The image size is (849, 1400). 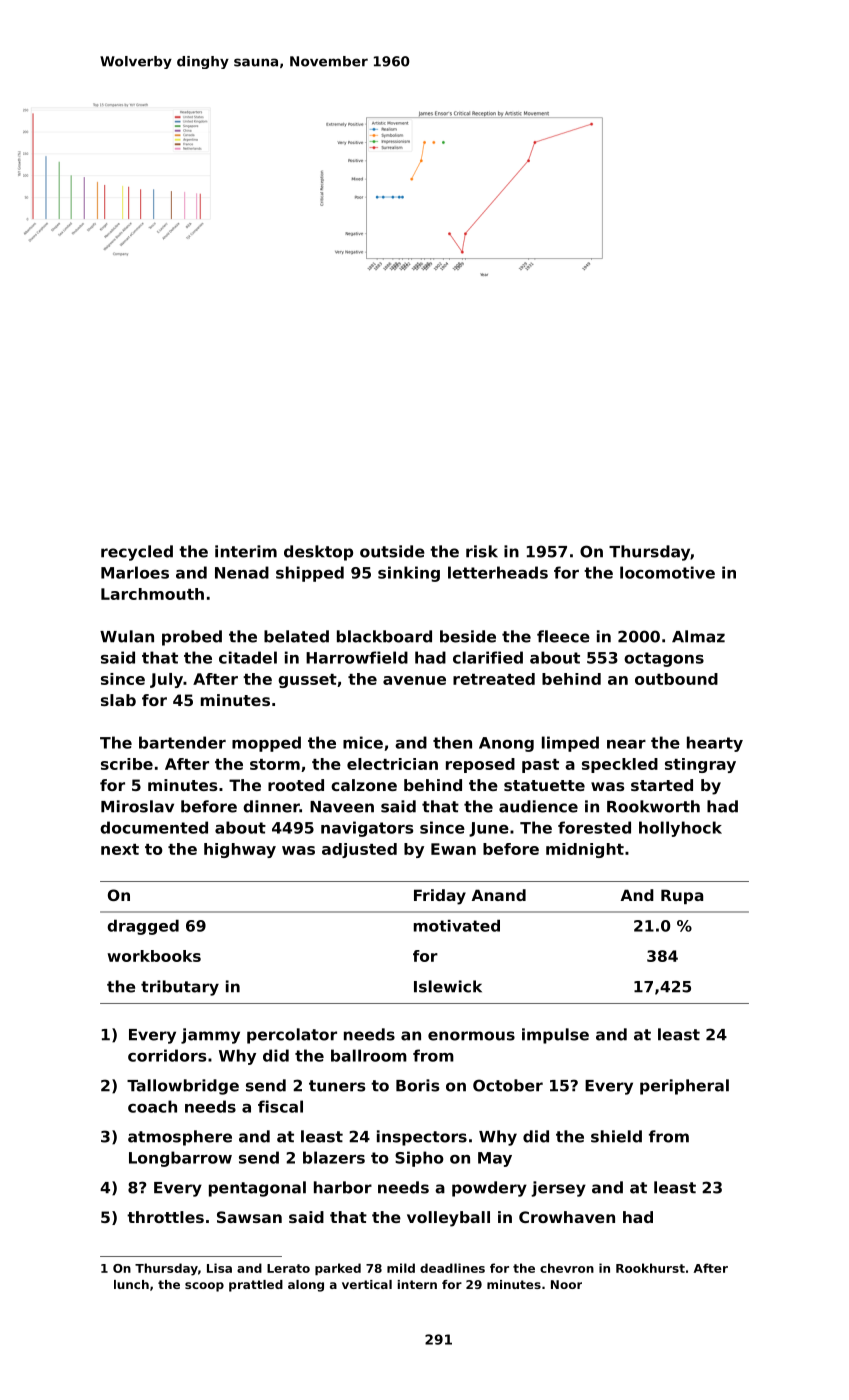 I want to click on avenue, so click(x=414, y=680).
